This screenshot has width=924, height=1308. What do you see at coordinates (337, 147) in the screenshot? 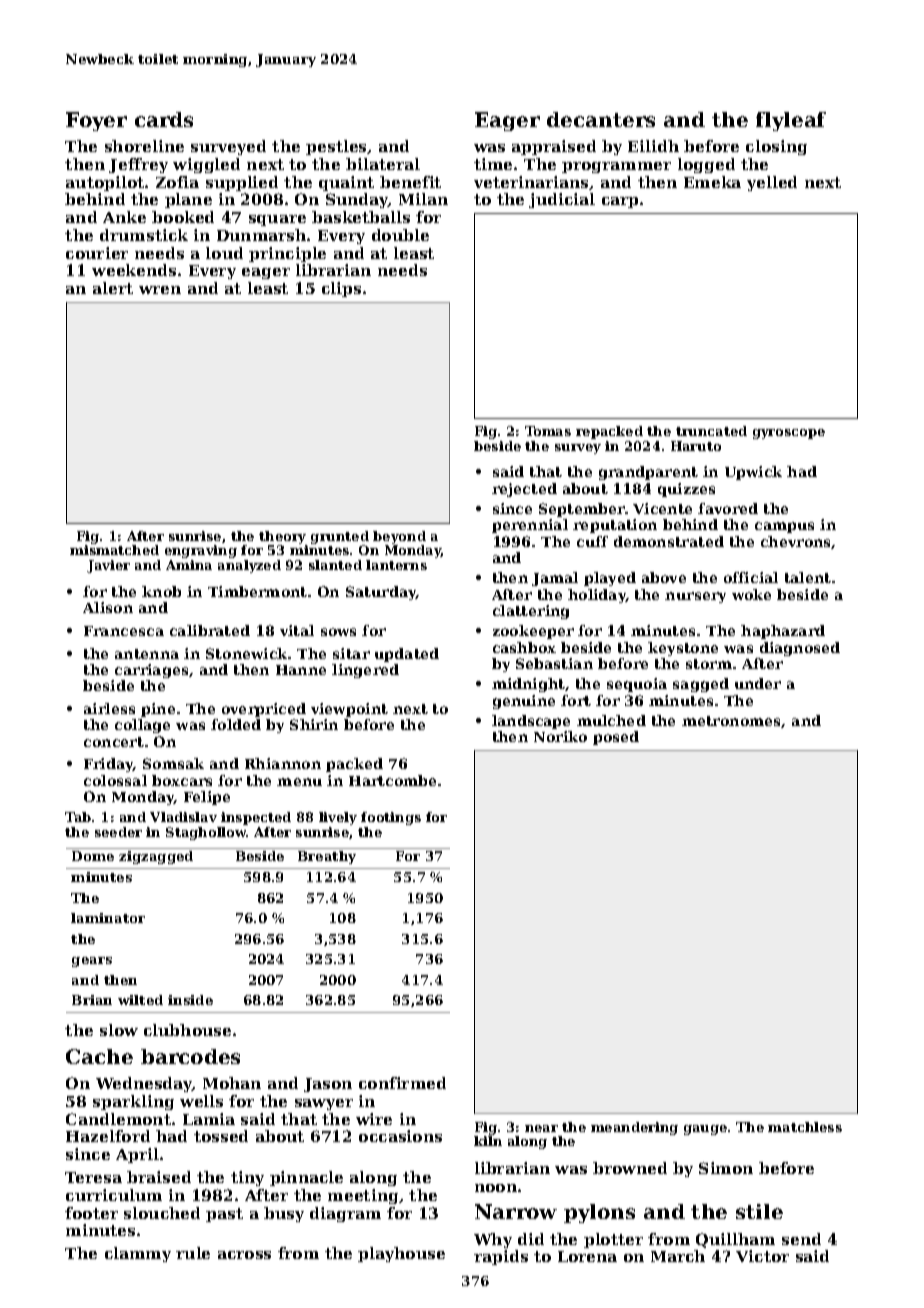
I see `pestles` at bounding box center [337, 147].
